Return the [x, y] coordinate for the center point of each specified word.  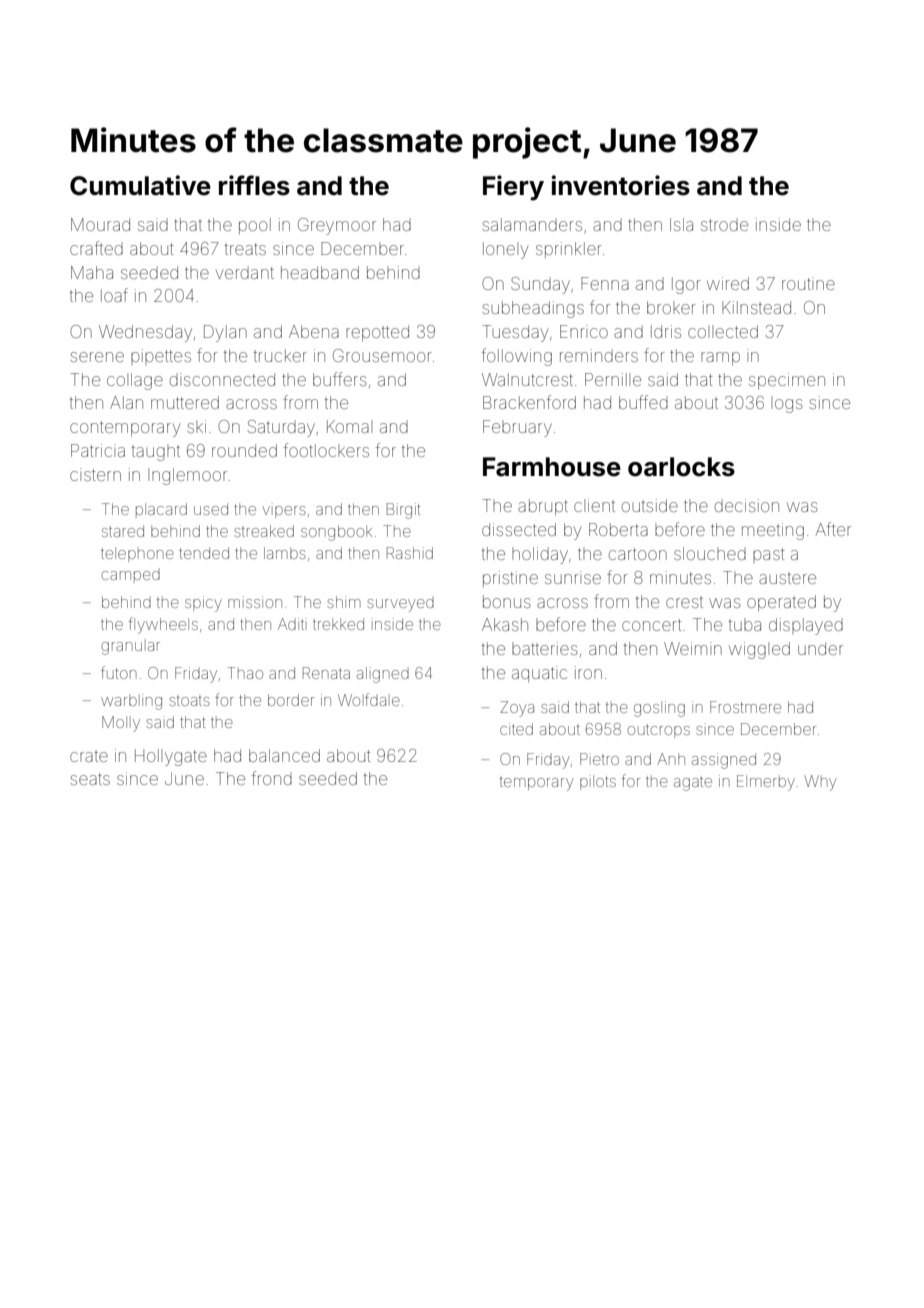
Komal [349, 426]
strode [724, 224]
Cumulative [140, 185]
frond [271, 778]
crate [89, 756]
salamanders [532, 224]
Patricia [98, 450]
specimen [787, 381]
